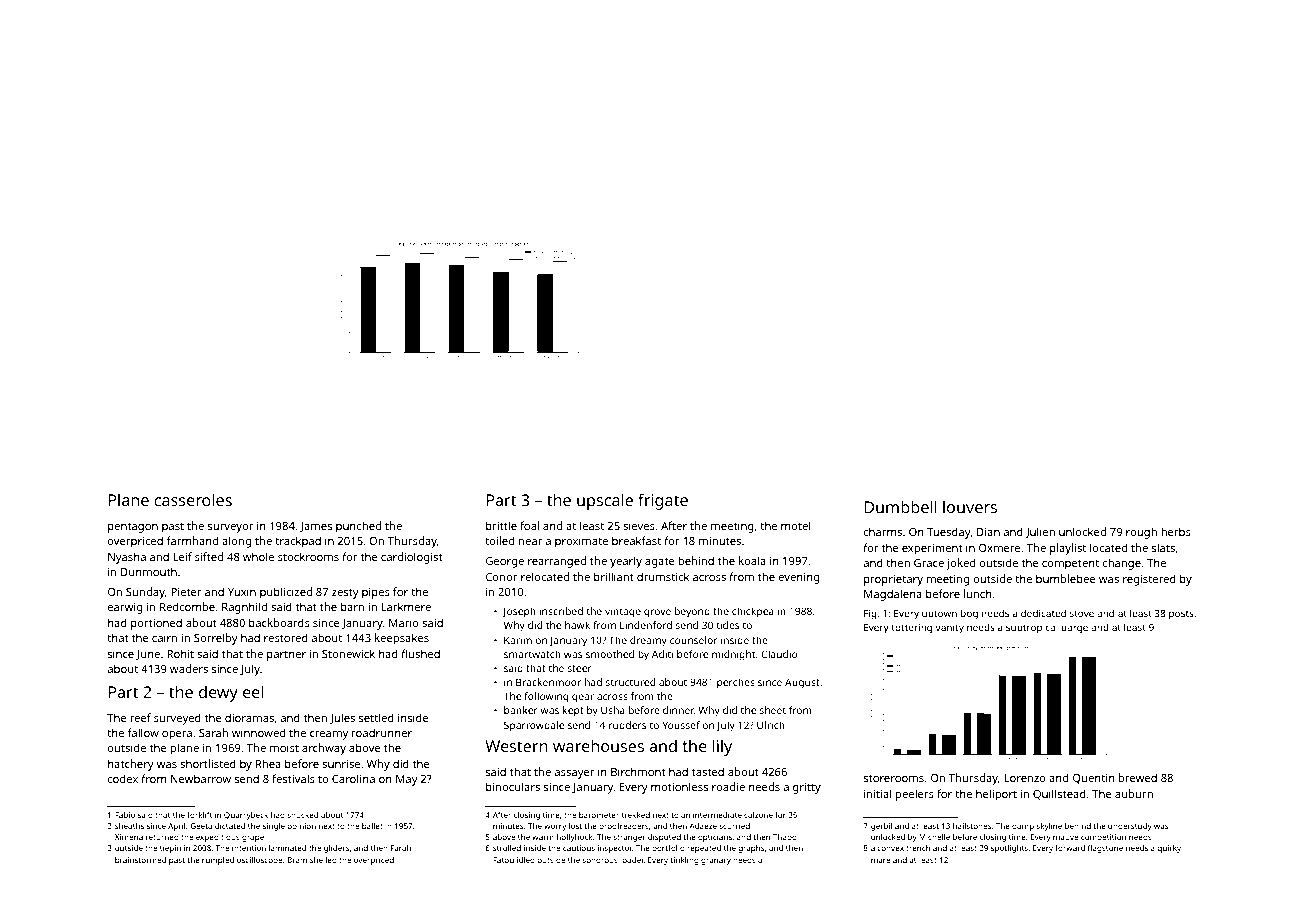  I want to click on barge, so click(1074, 628).
